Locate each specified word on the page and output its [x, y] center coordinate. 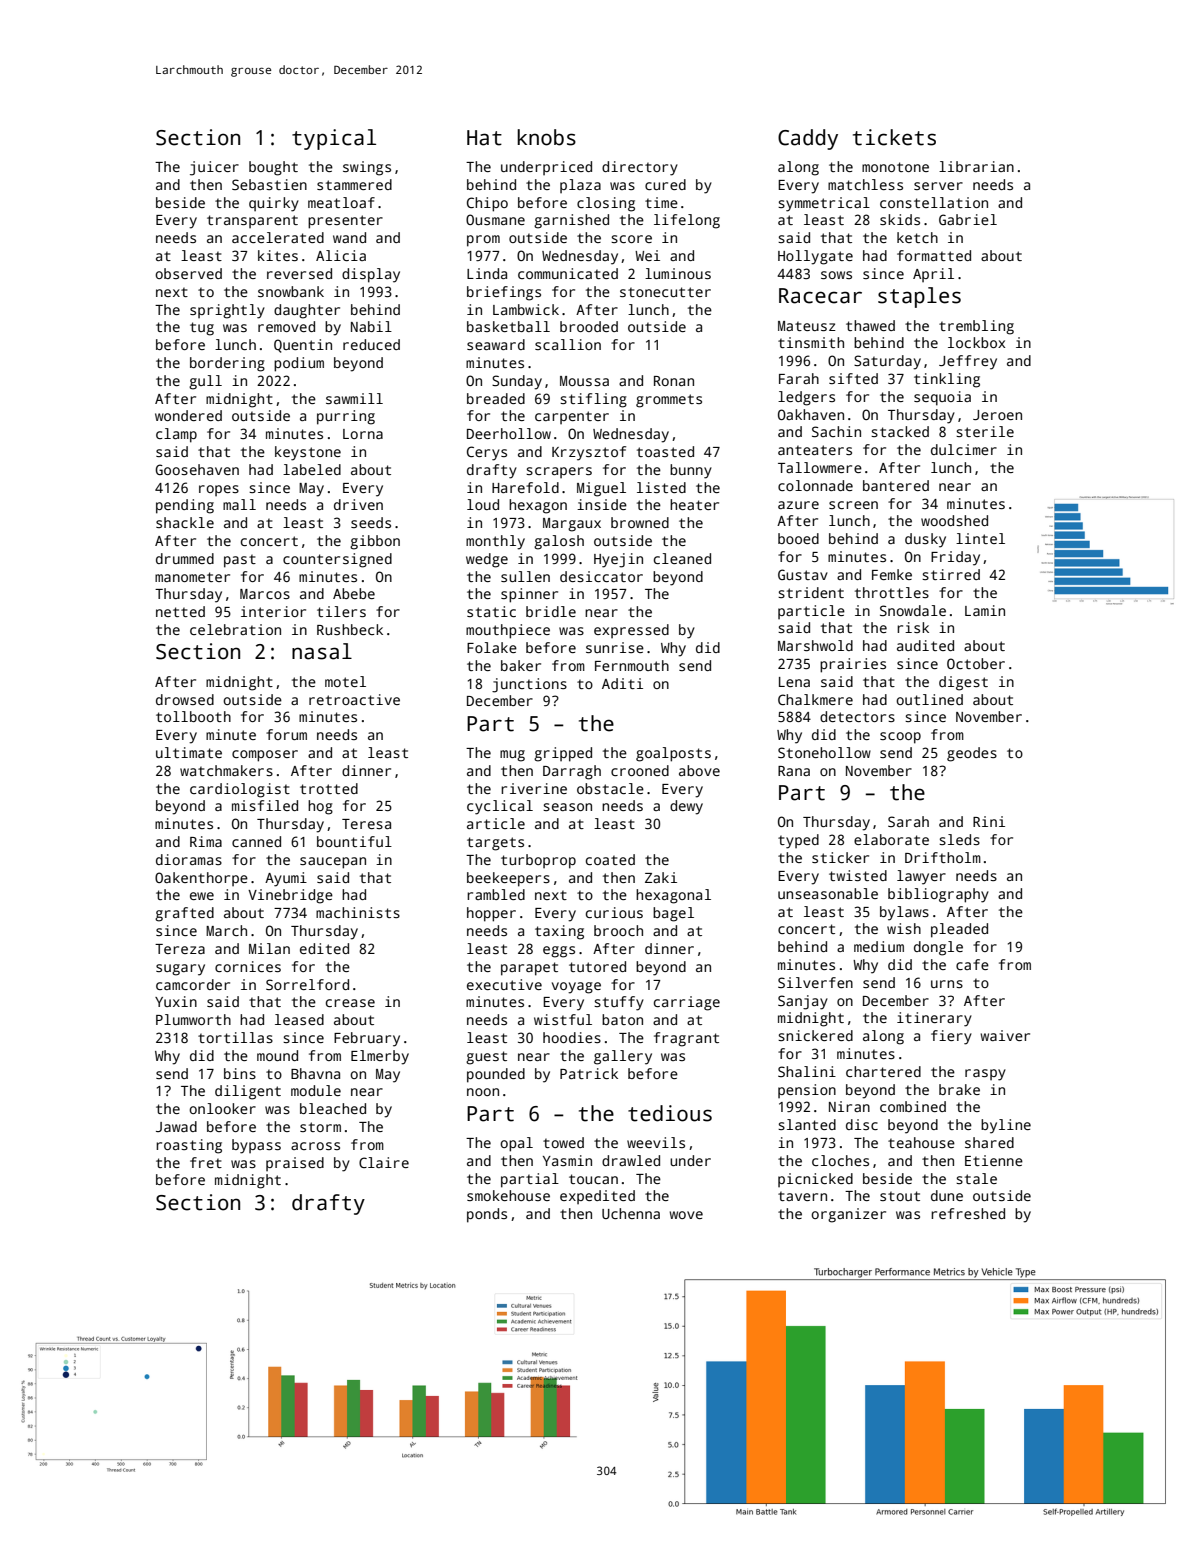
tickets [894, 137]
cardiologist [240, 790]
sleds [959, 839]
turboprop [538, 861]
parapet [529, 969]
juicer [214, 168]
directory [640, 168]
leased [299, 1019]
